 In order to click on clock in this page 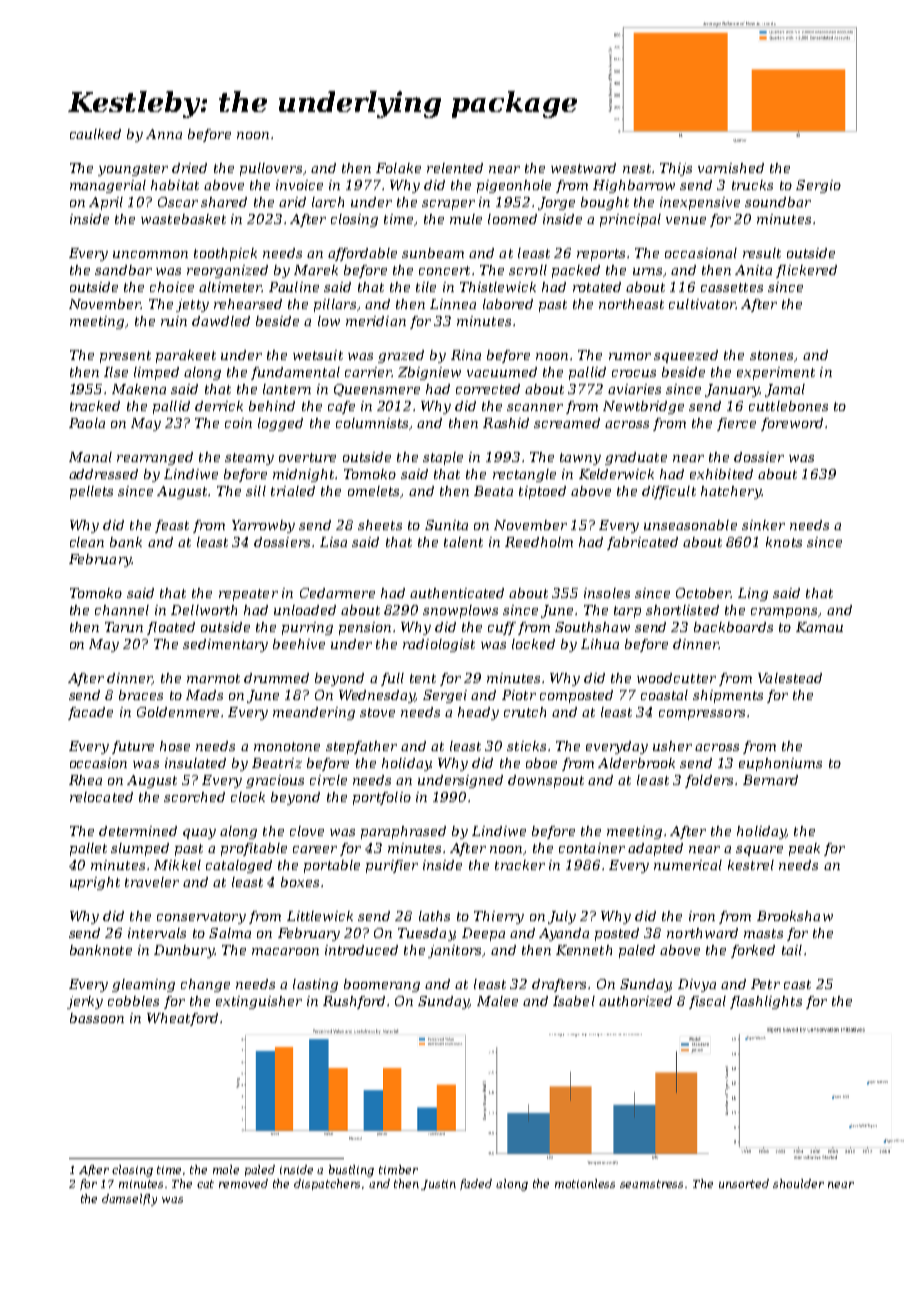, I will do `click(248, 797)`.
